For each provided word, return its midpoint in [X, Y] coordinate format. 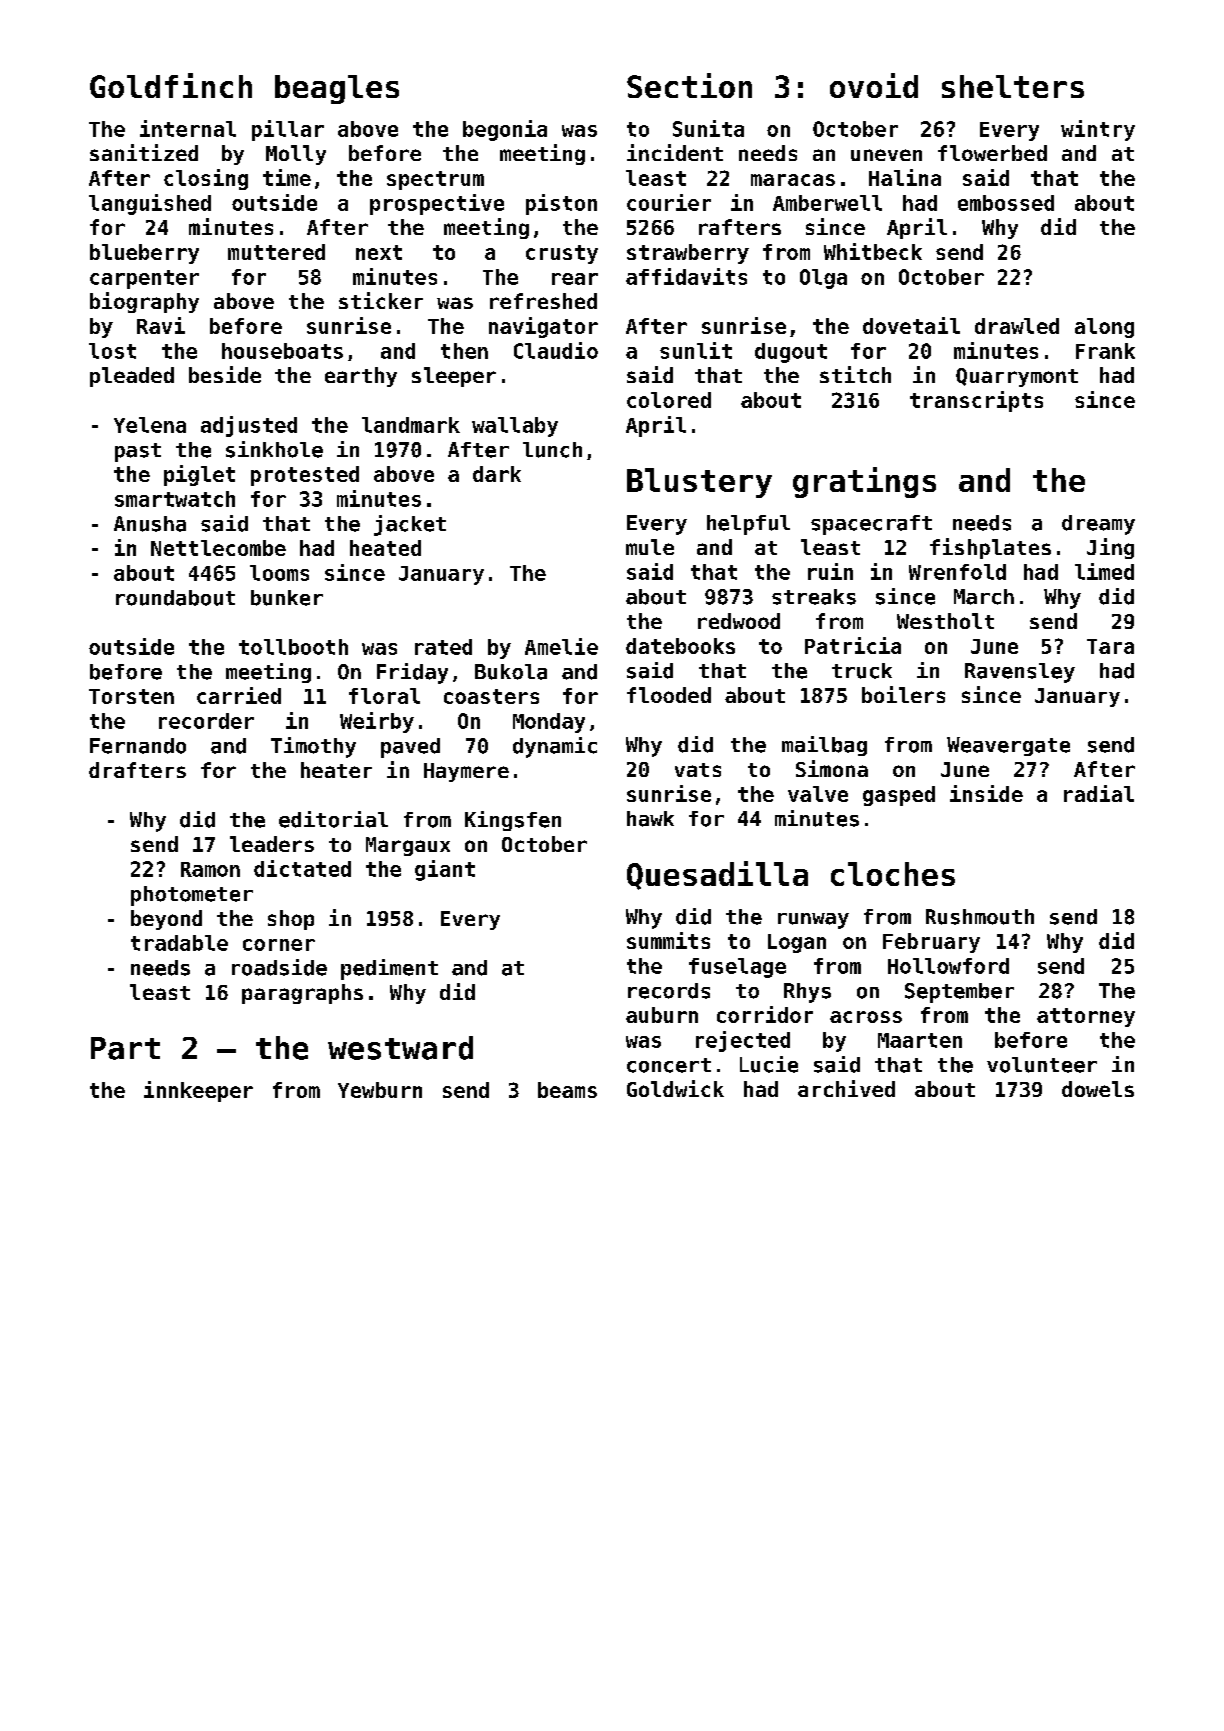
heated [385, 548]
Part [125, 1048]
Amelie [561, 646]
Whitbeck [873, 251]
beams [567, 1090]
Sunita [708, 128]
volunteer [1042, 1065]
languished [150, 204]
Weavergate [1008, 746]
